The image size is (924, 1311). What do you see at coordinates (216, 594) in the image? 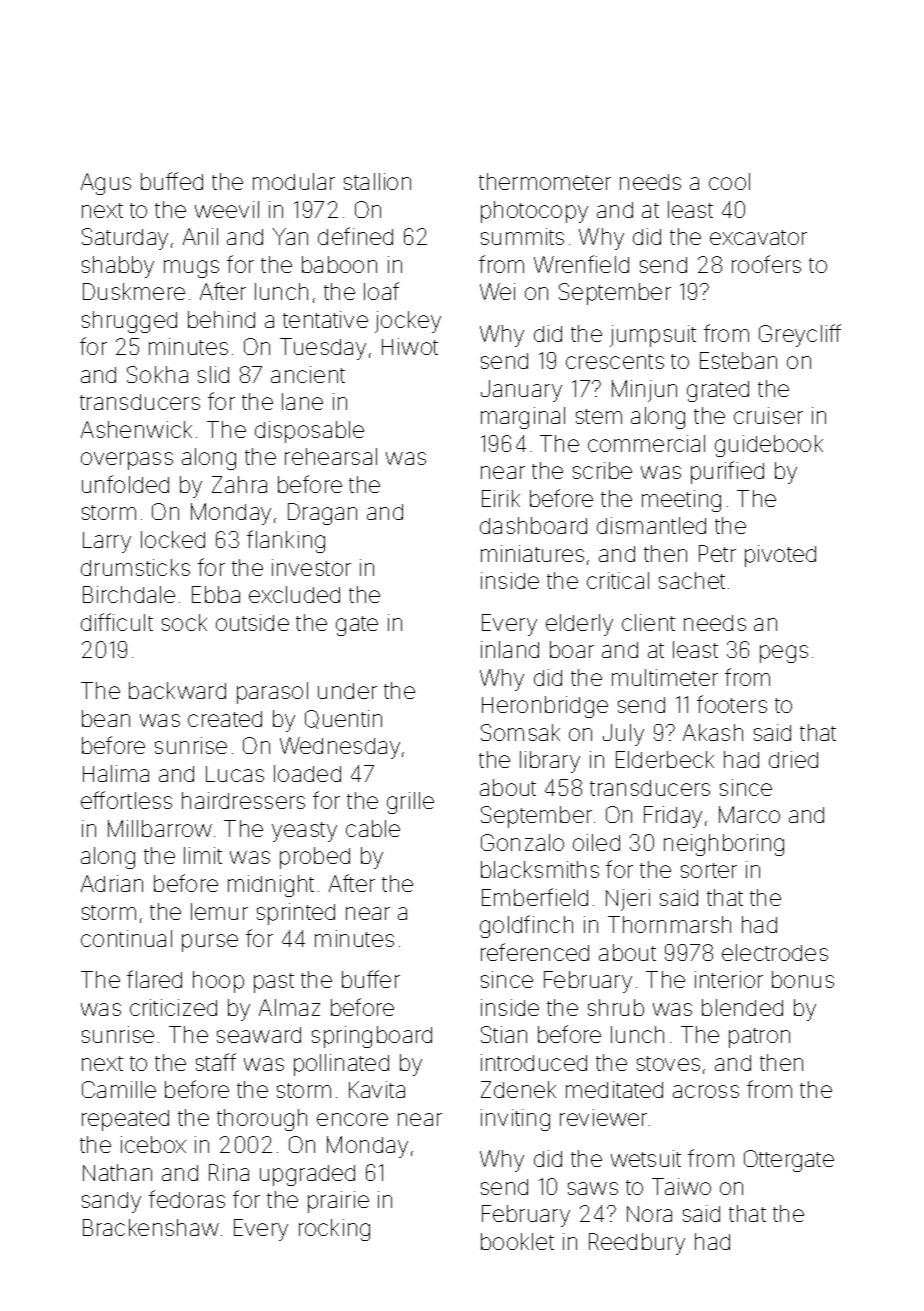
I see `Ebba` at bounding box center [216, 594].
